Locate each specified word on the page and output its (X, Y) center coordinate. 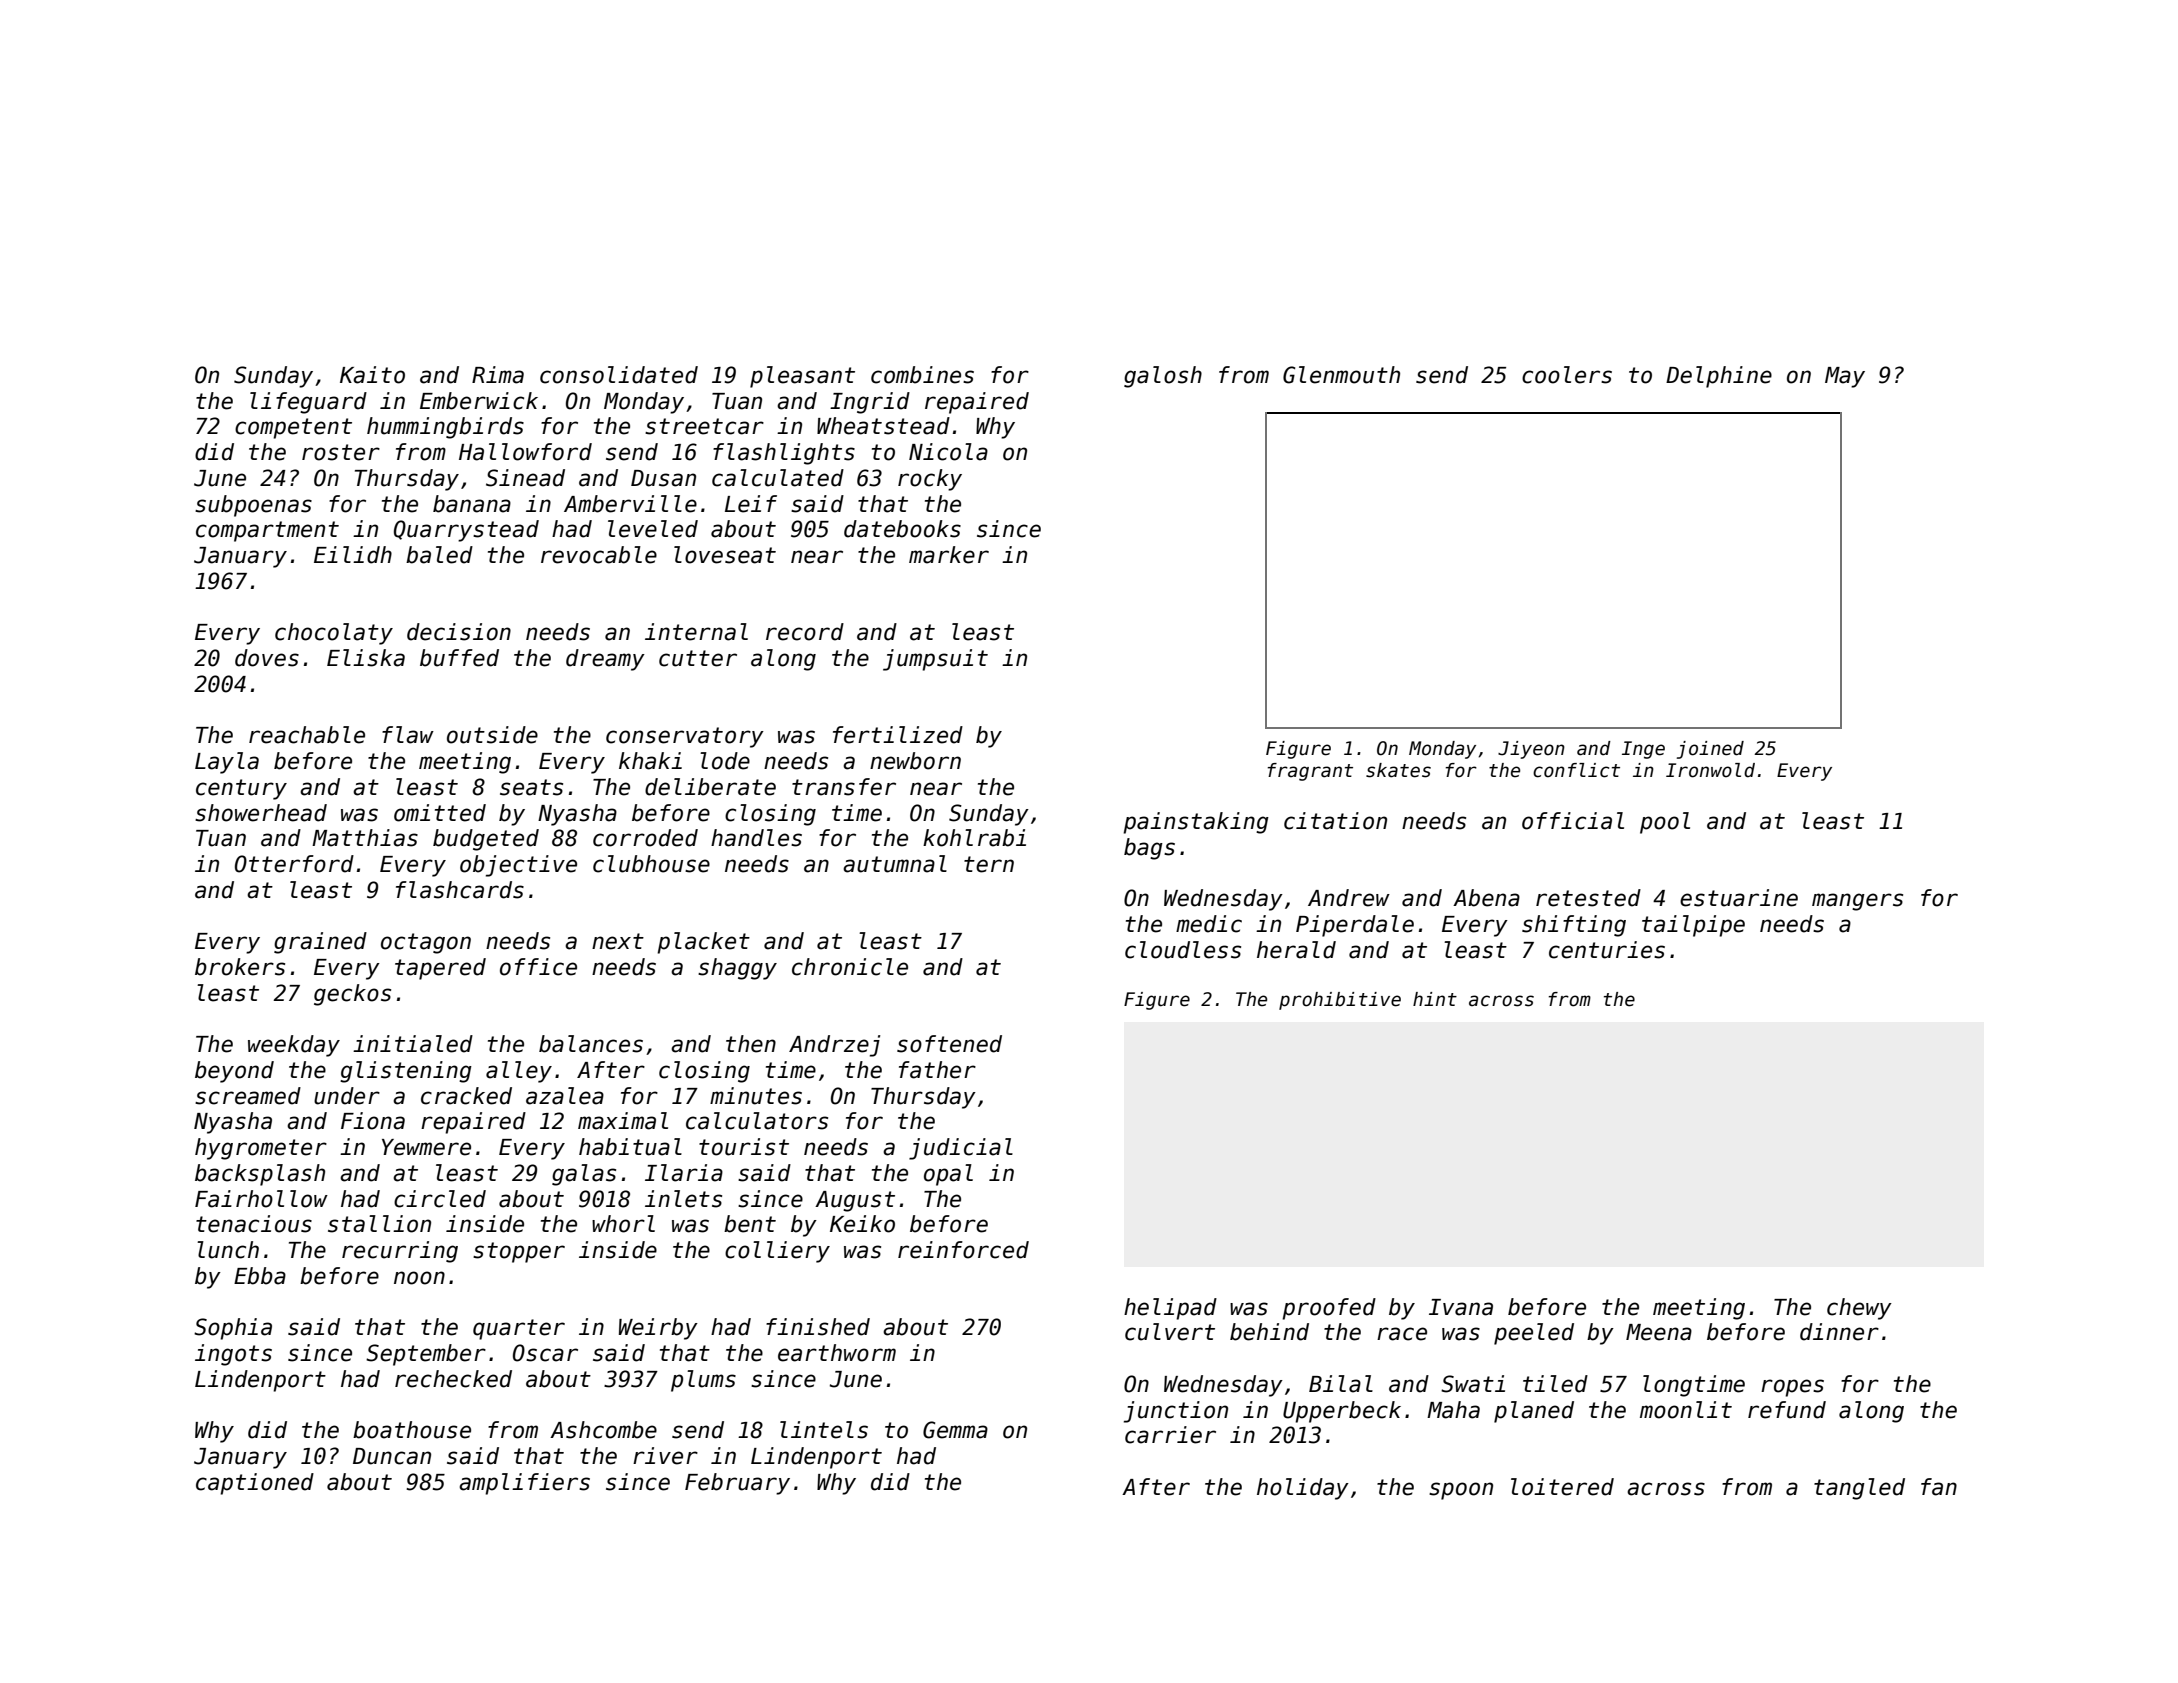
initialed (413, 1044)
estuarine (1739, 898)
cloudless (1183, 950)
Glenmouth (1341, 375)
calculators (757, 1121)
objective (518, 866)
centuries (1607, 950)
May (1845, 377)
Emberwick (479, 401)
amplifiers (524, 1484)
